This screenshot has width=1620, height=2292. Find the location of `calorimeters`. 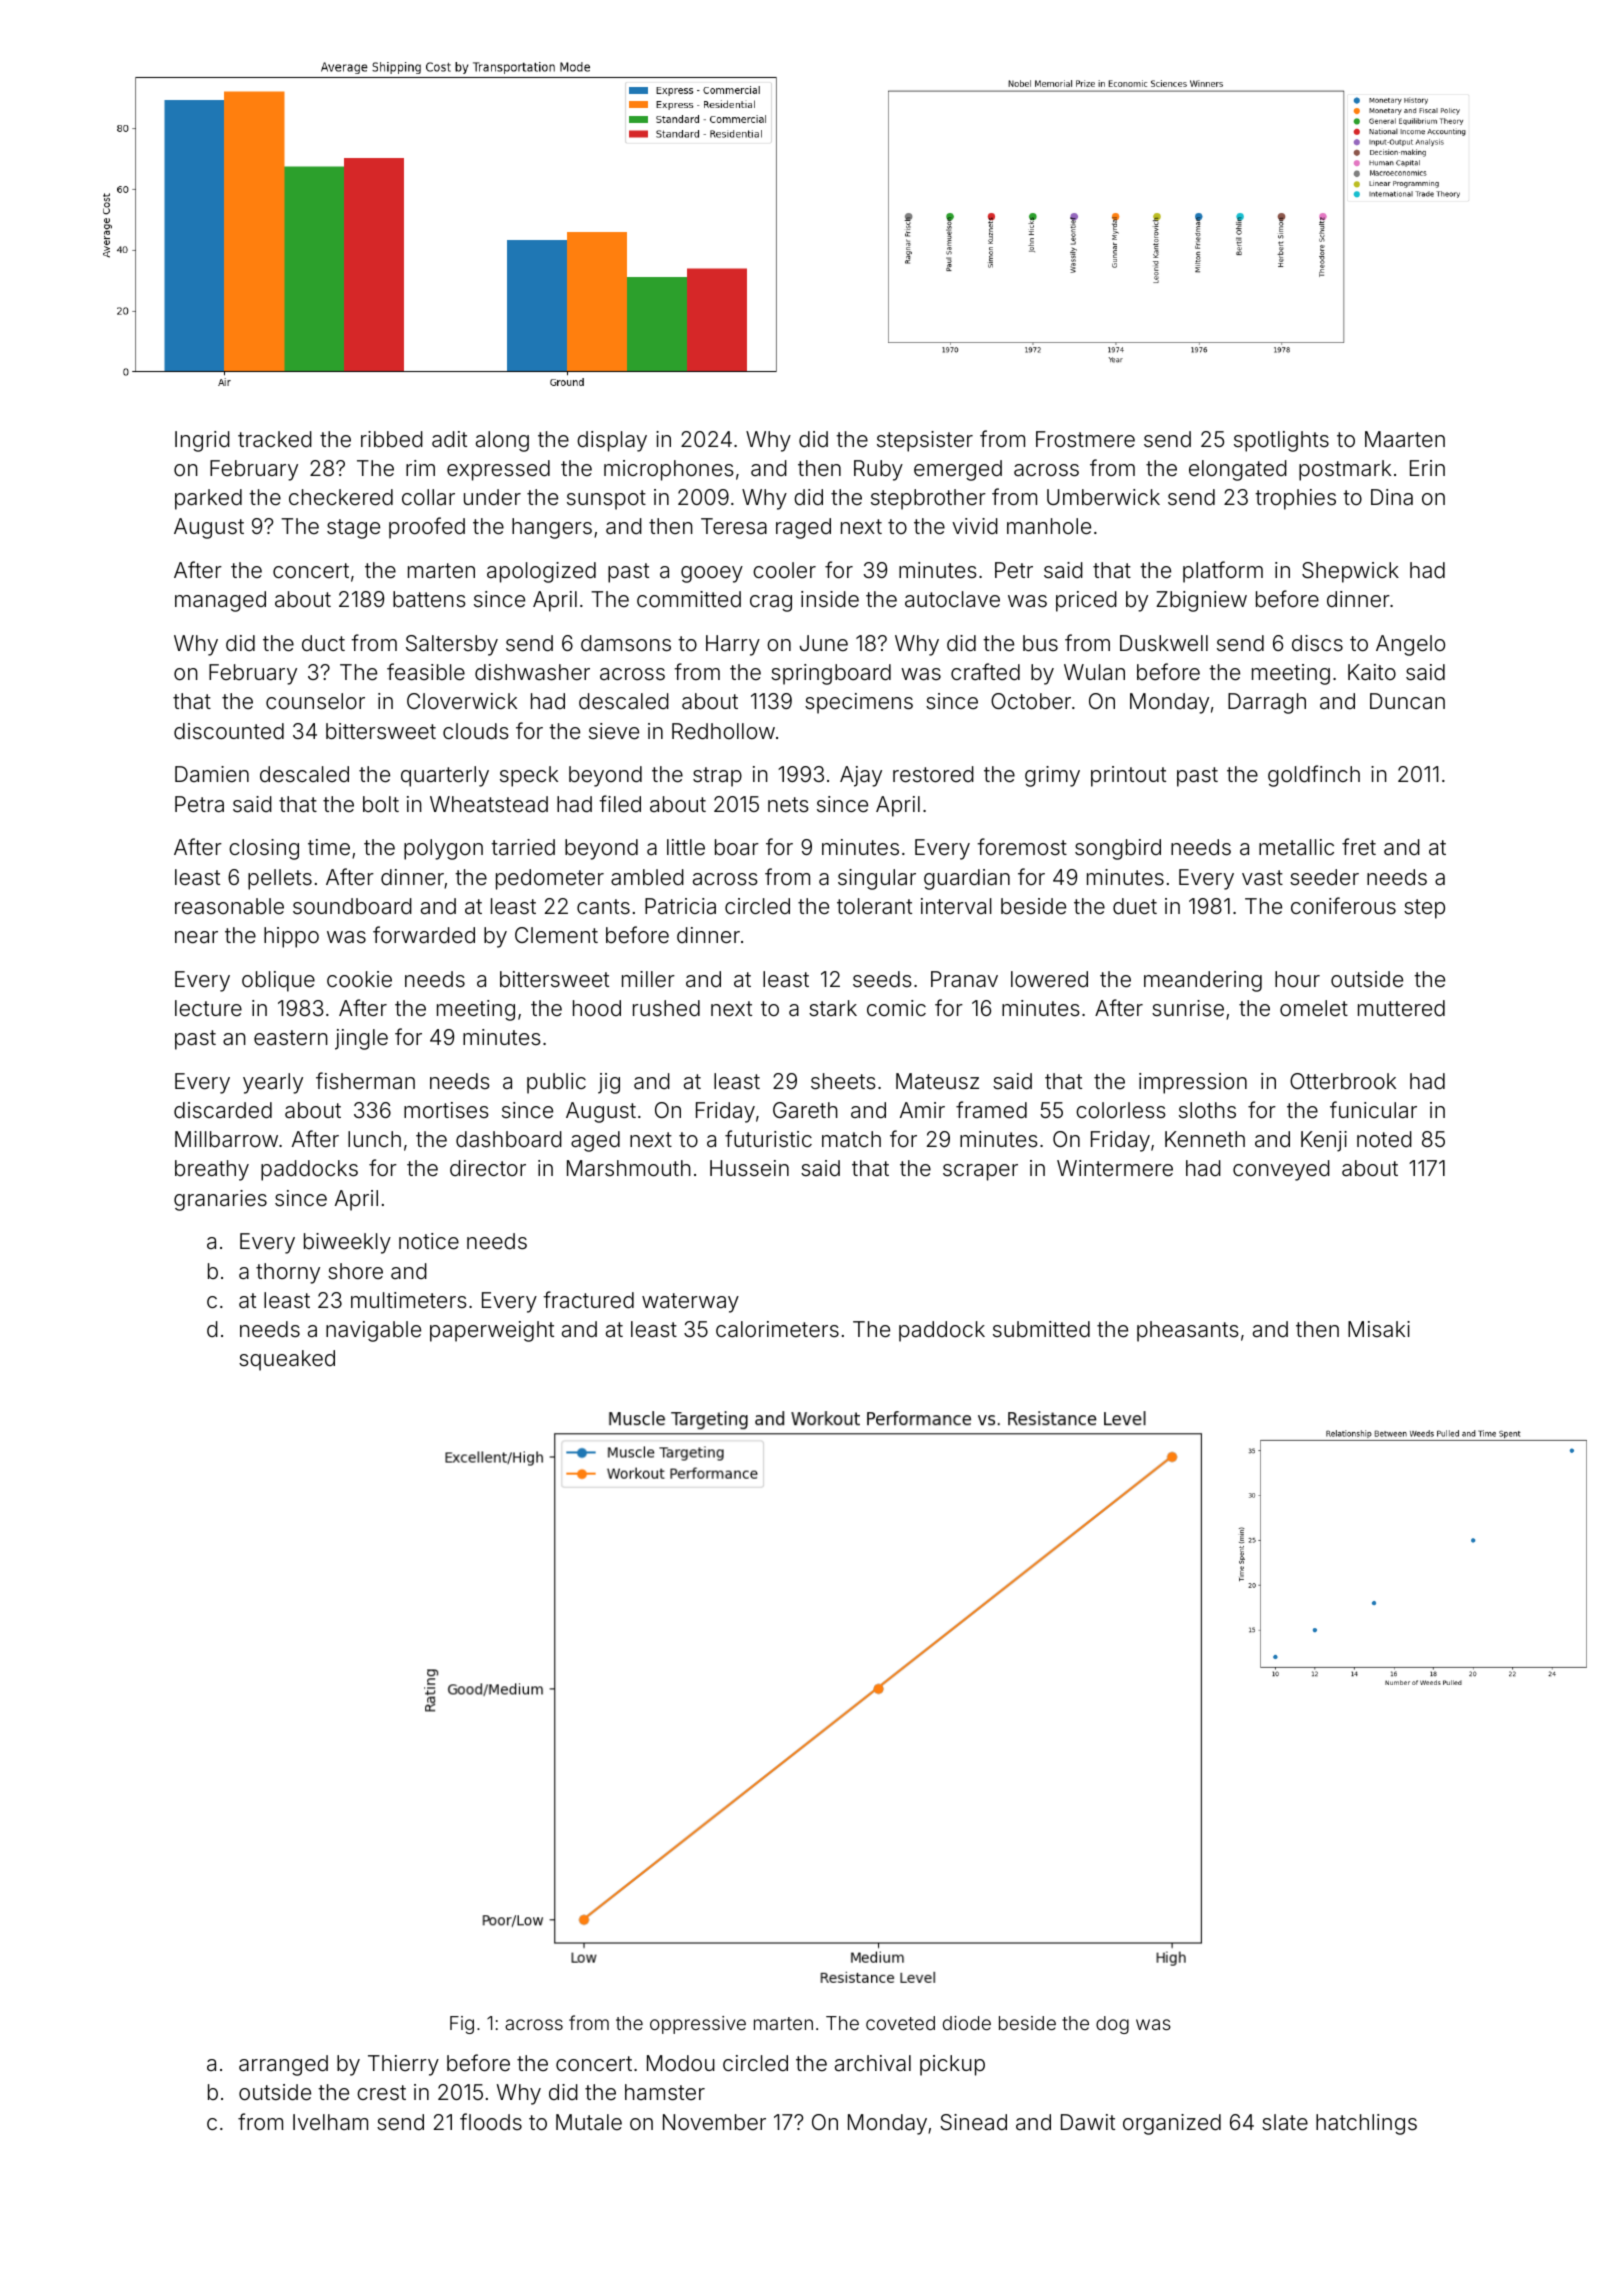

calorimeters is located at coordinates (777, 1329).
